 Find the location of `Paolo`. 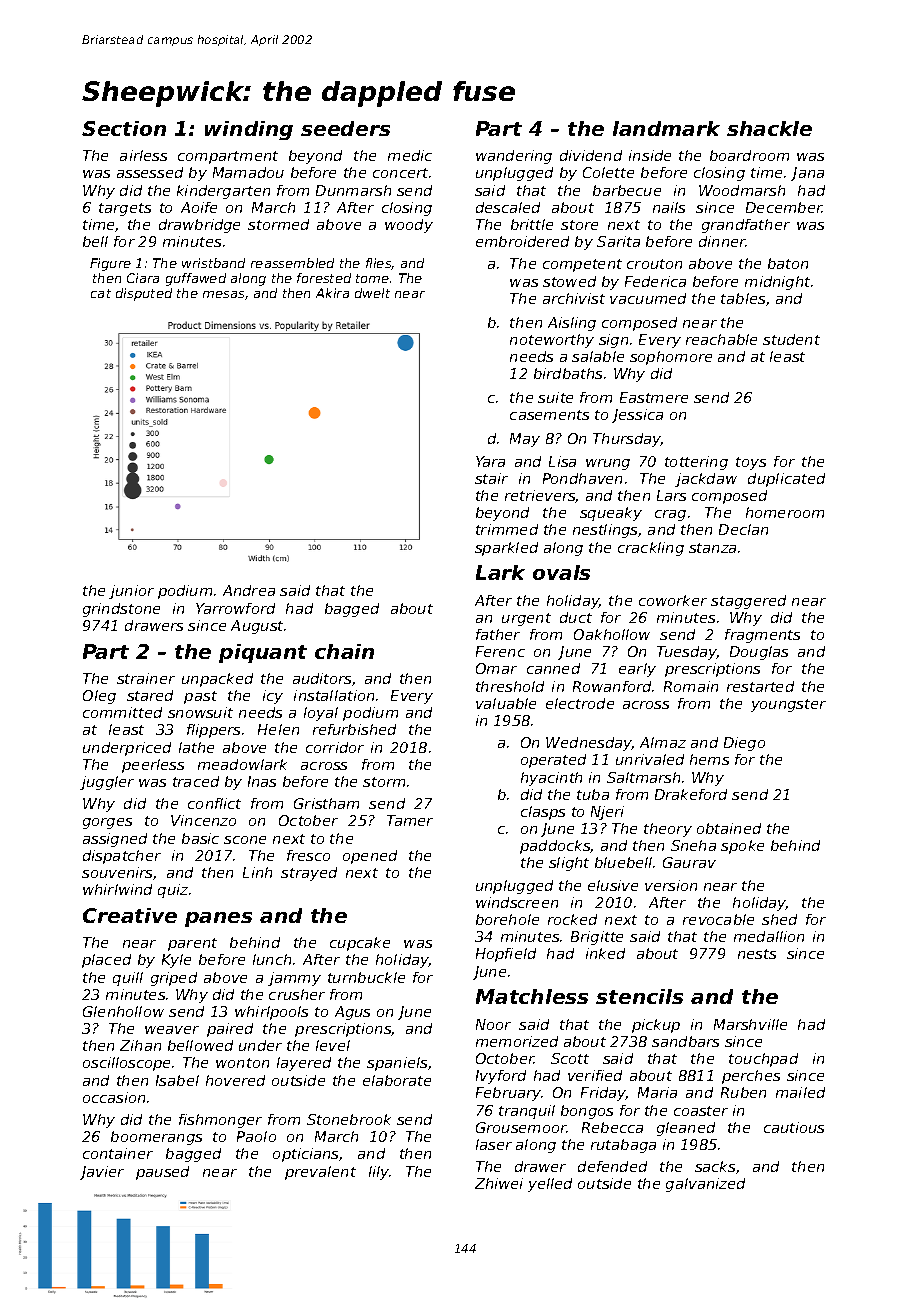

Paolo is located at coordinates (256, 1136).
